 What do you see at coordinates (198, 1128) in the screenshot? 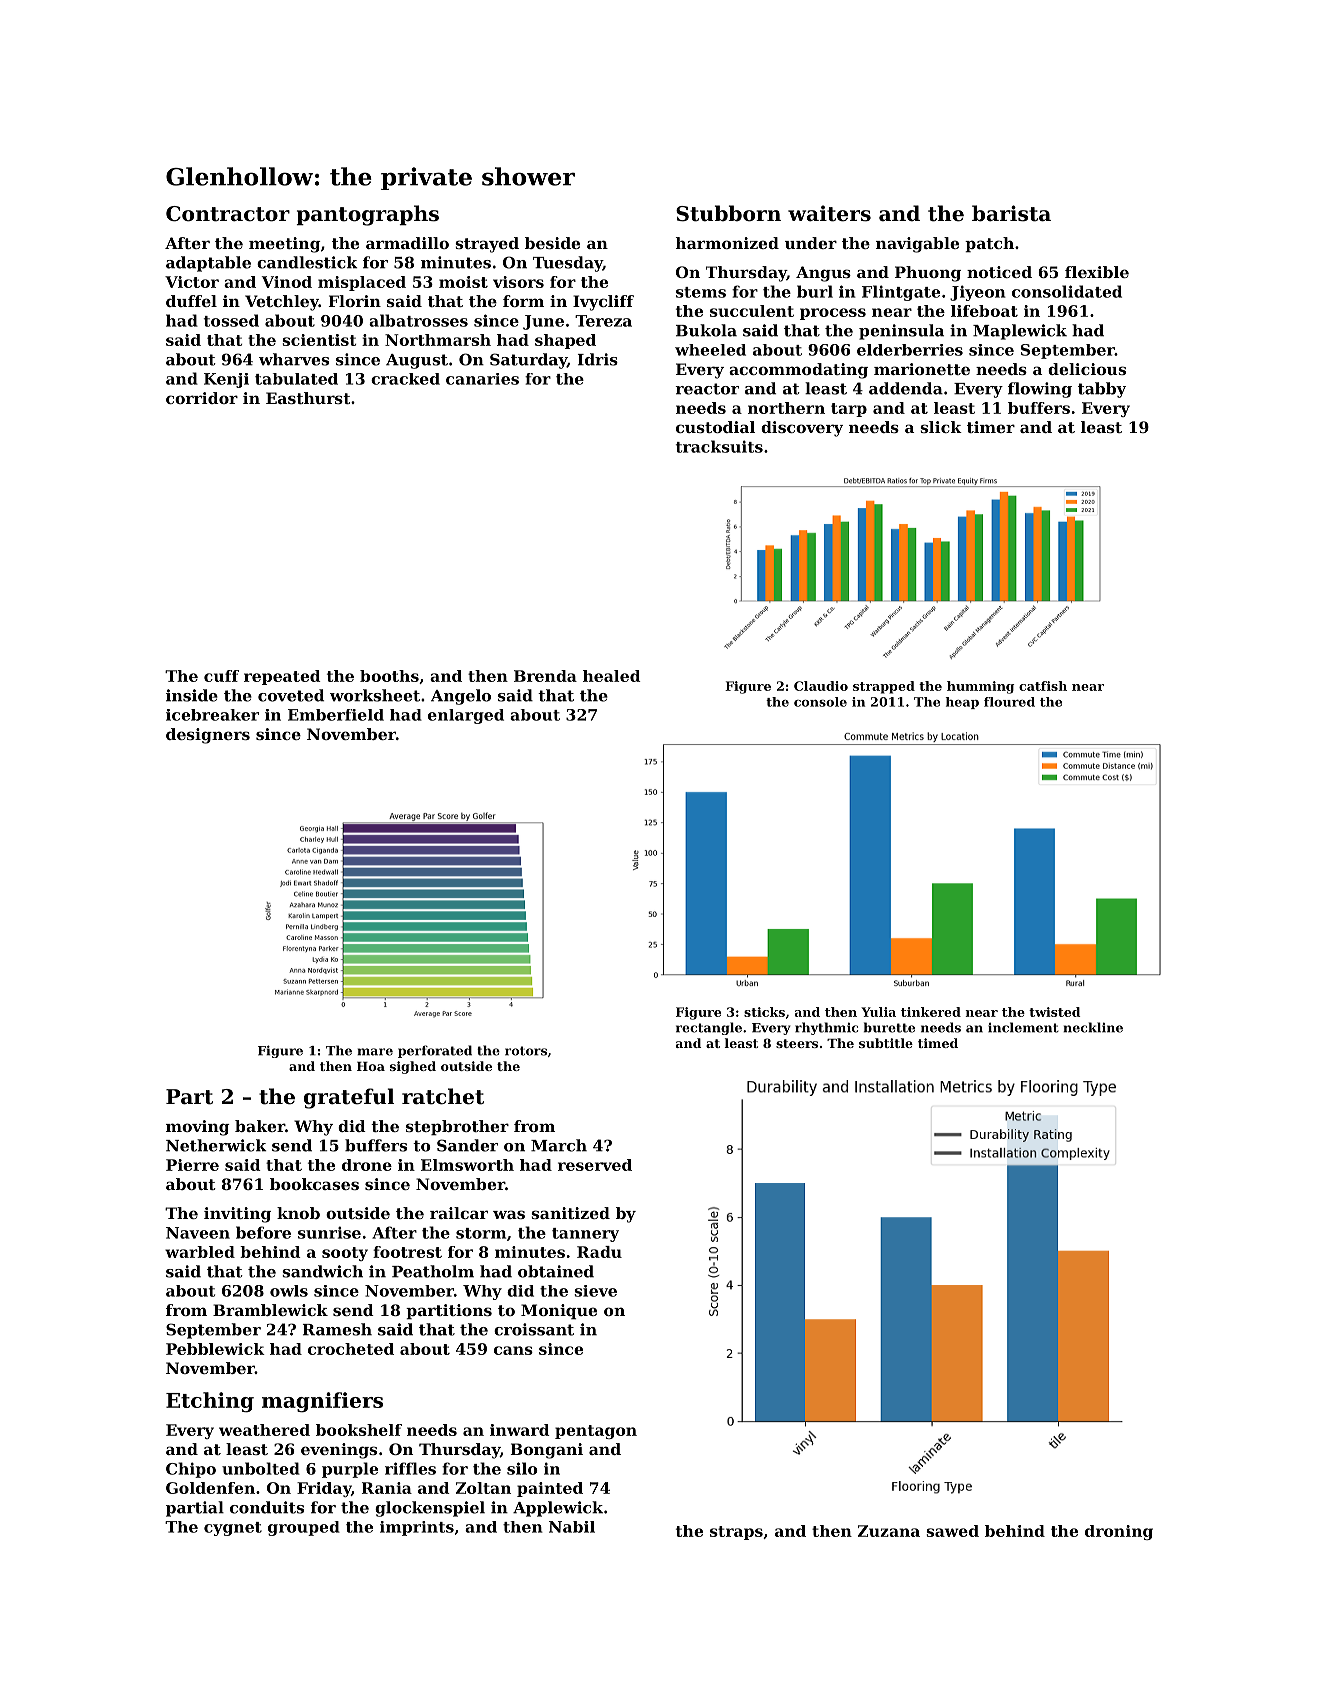
I see `moving` at bounding box center [198, 1128].
